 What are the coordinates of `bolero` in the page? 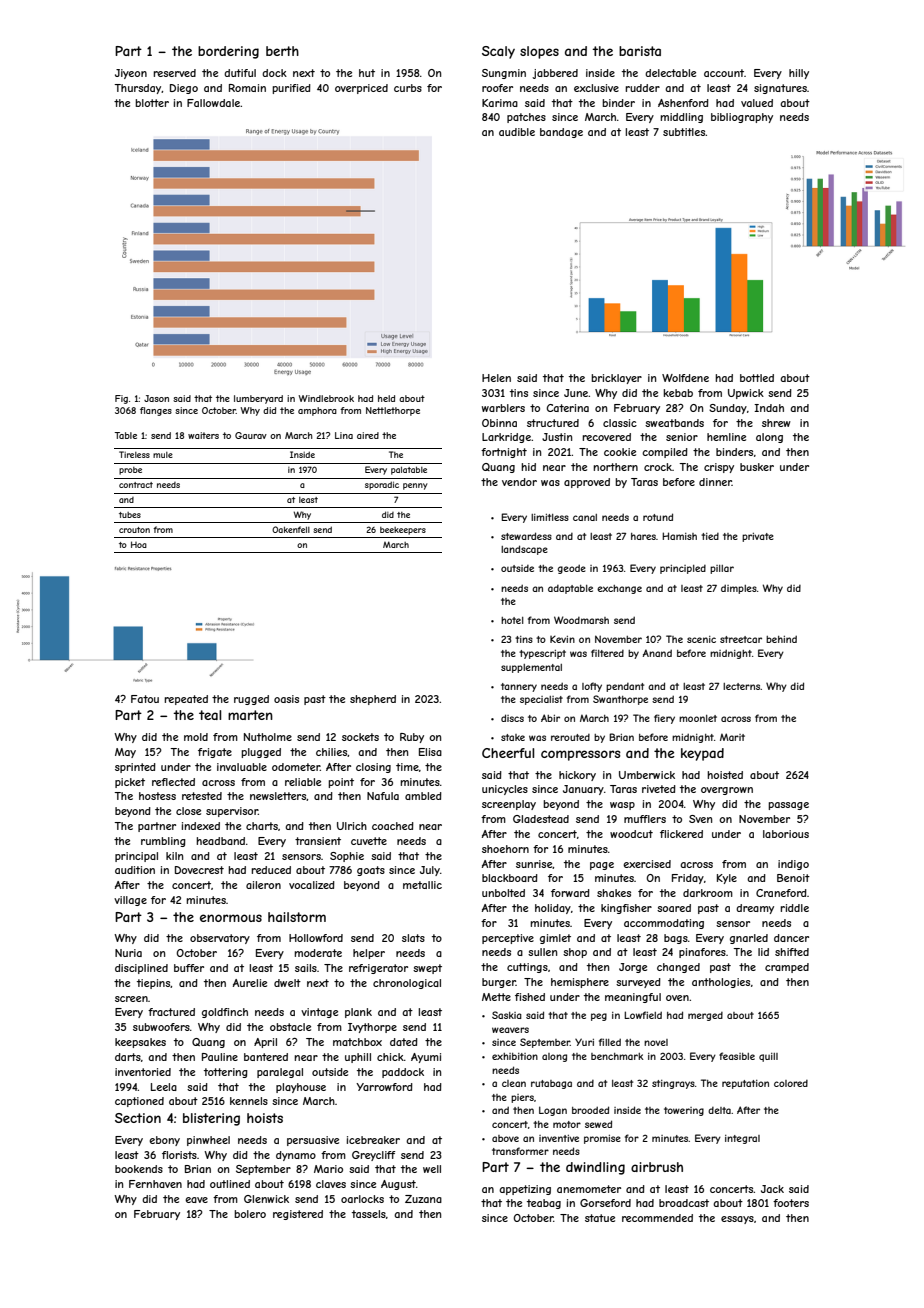 It's located at (250, 1214).
